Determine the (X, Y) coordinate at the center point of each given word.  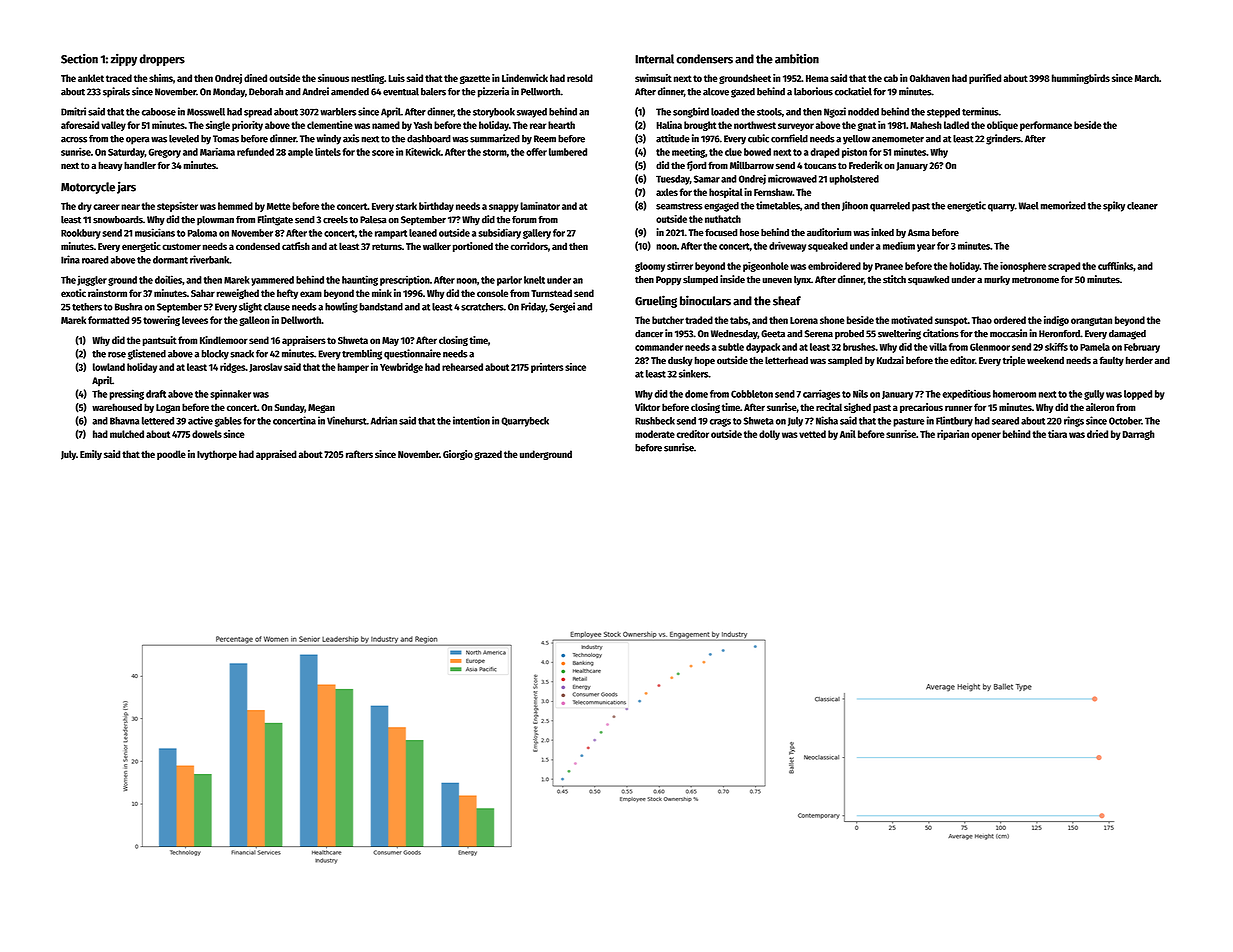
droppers (162, 60)
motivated (912, 320)
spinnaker (230, 394)
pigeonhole (766, 267)
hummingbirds (1081, 79)
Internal (654, 59)
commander (659, 347)
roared (95, 260)
